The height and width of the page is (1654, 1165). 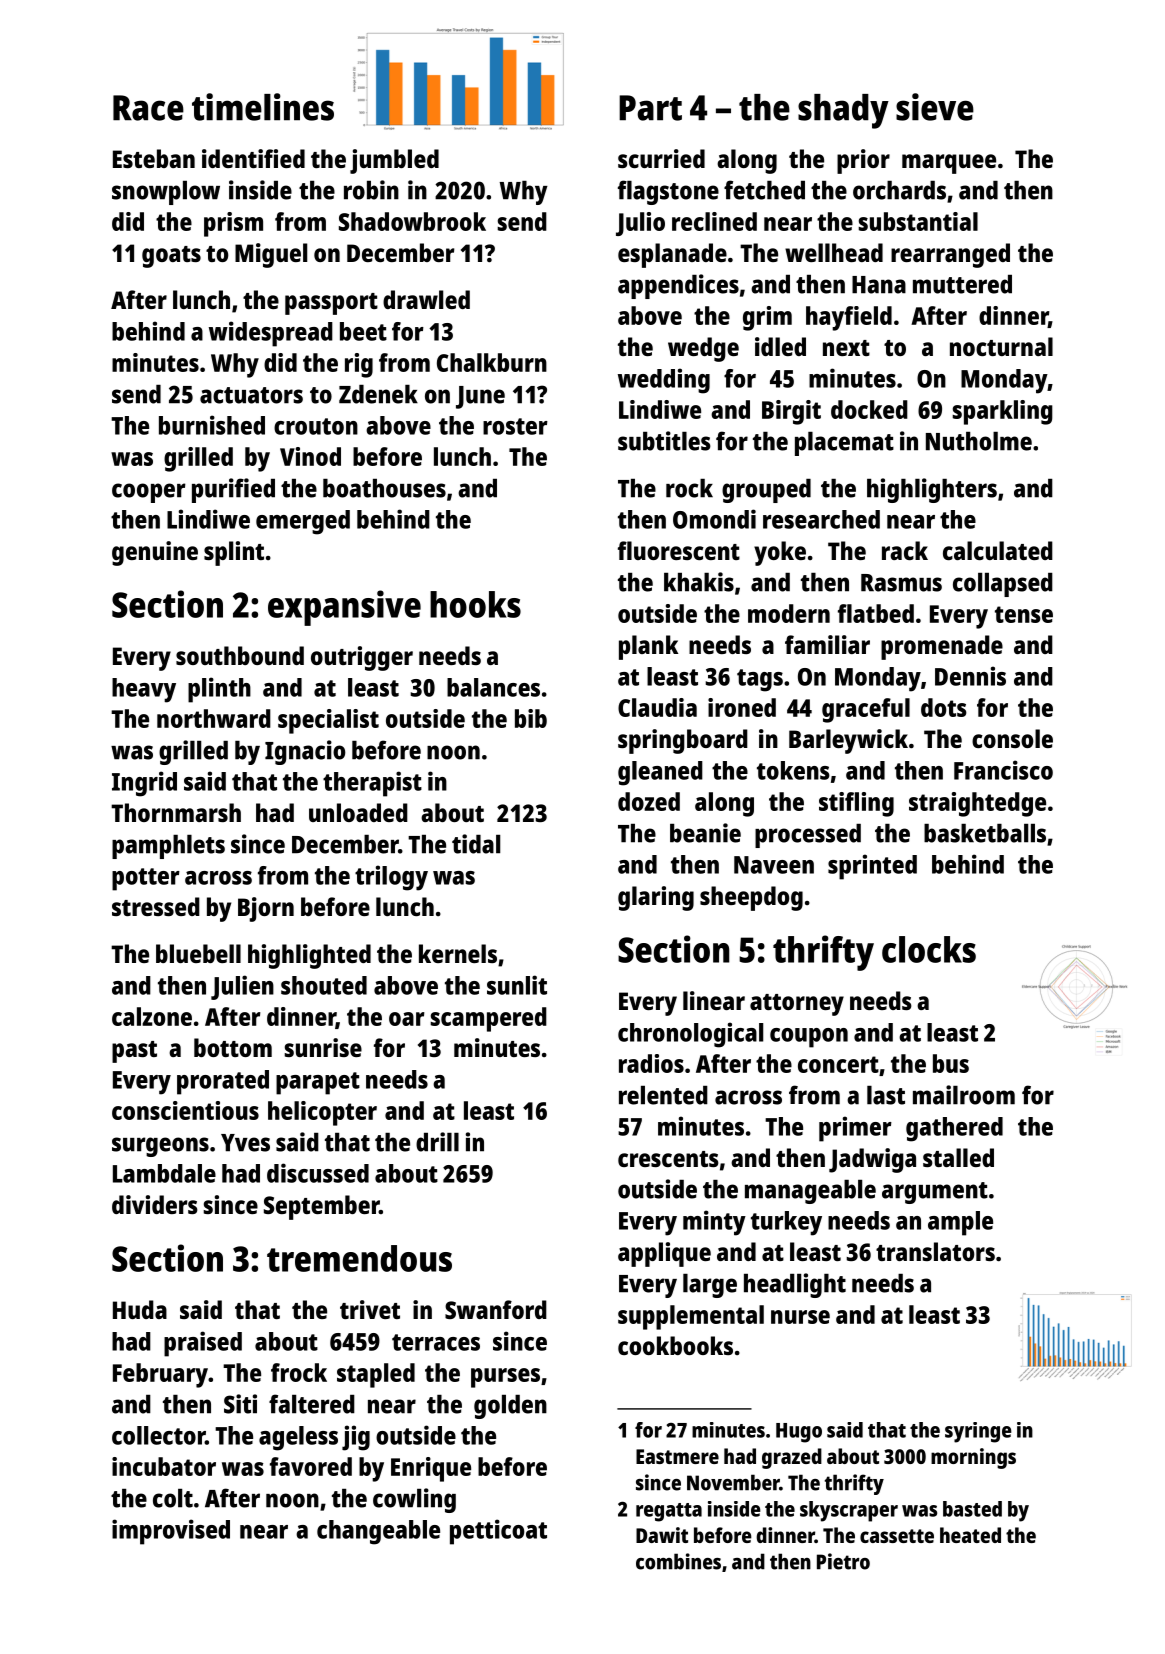 What do you see at coordinates (827, 644) in the page?
I see `familiar` at bounding box center [827, 644].
